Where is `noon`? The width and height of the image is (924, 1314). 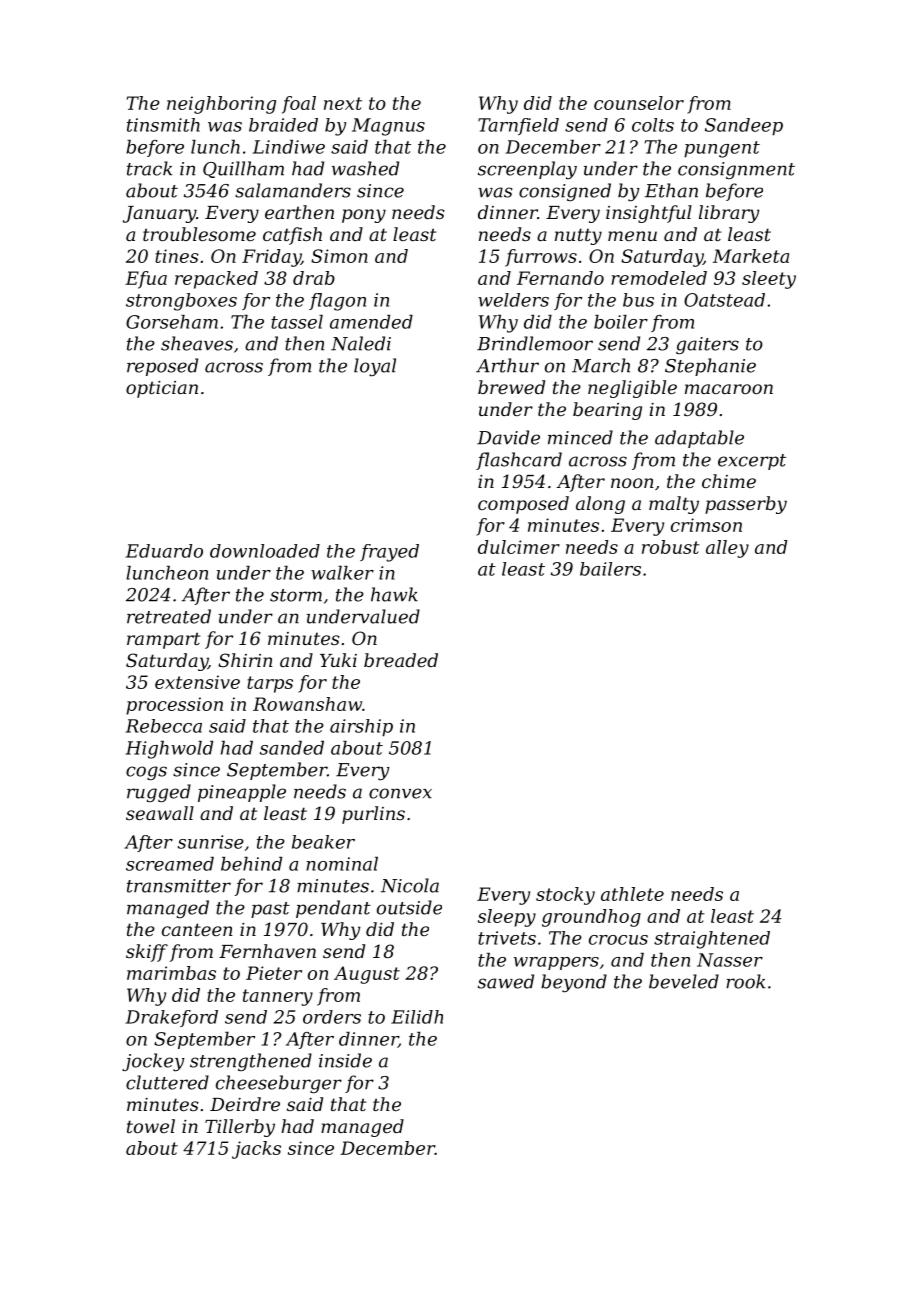
noon is located at coordinates (632, 483).
